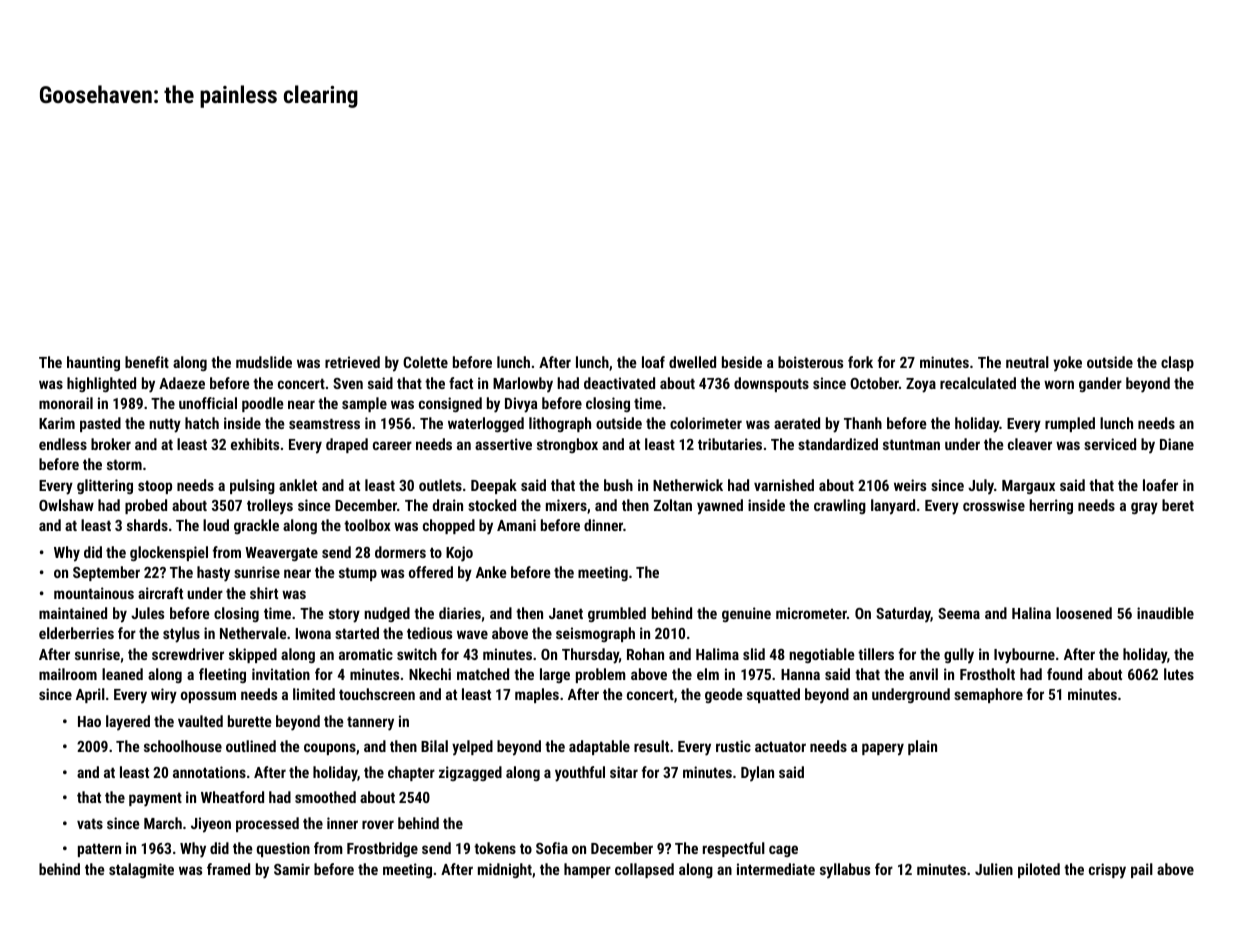 The height and width of the page is (952, 1233). Describe the element at coordinates (560, 424) in the page. I see `lithograph` at that location.
